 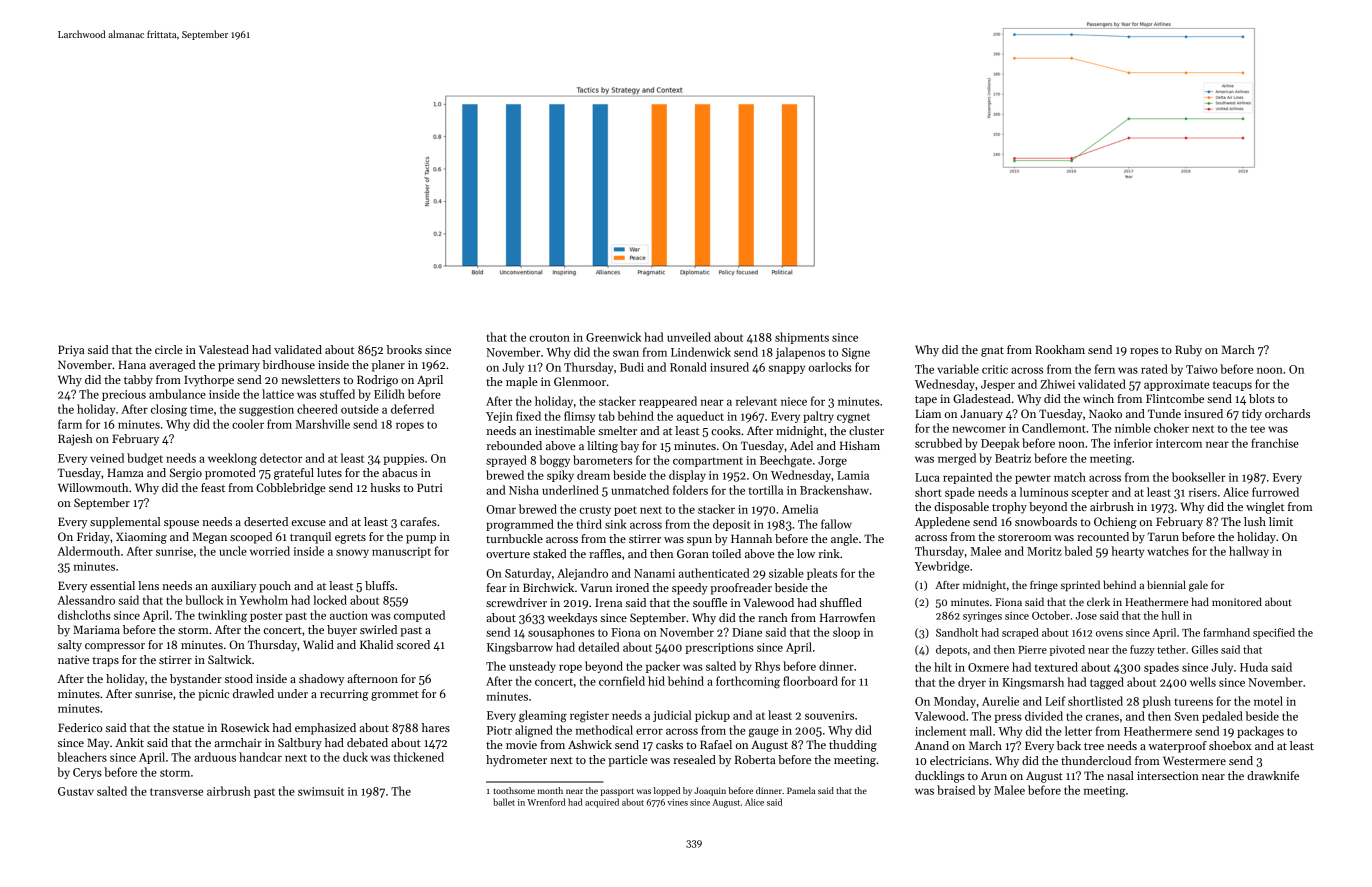 I want to click on picnic, so click(x=213, y=695).
